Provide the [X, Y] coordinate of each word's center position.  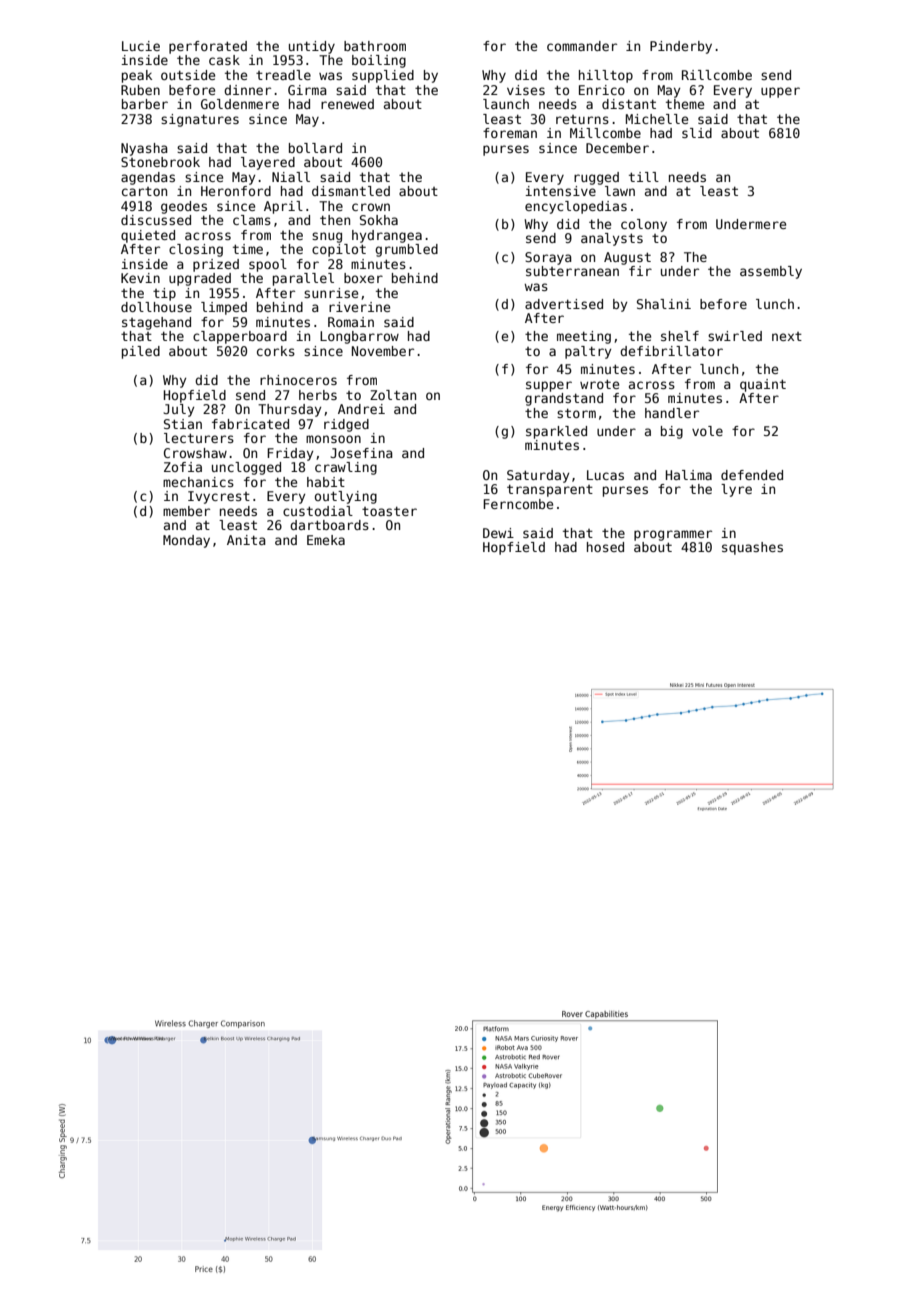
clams [252, 220]
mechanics [198, 482]
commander [582, 46]
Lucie [141, 46]
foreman [510, 133]
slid [697, 133]
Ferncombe [518, 504]
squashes [752, 548]
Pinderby [681, 47]
